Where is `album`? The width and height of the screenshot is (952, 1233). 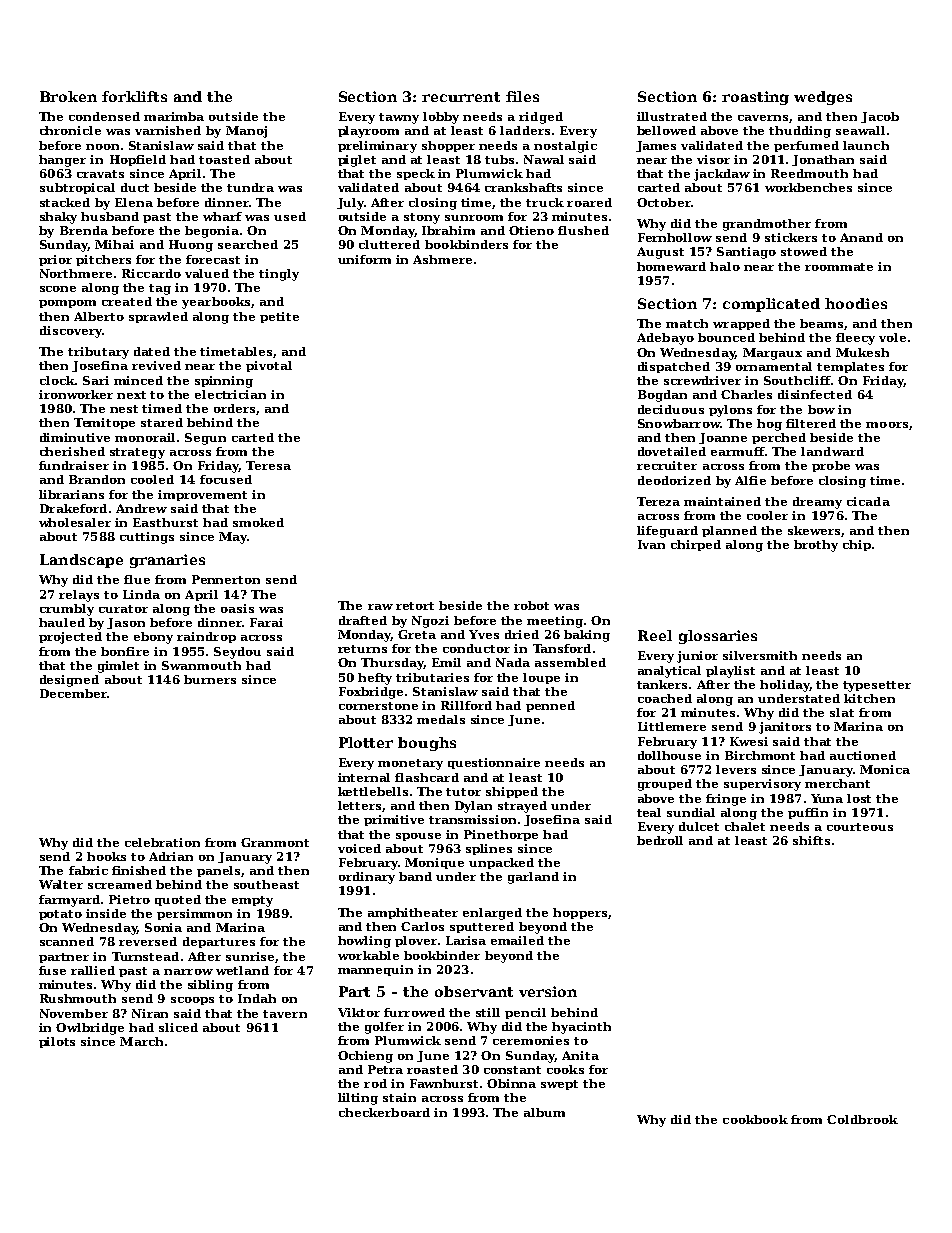
album is located at coordinates (544, 1112).
